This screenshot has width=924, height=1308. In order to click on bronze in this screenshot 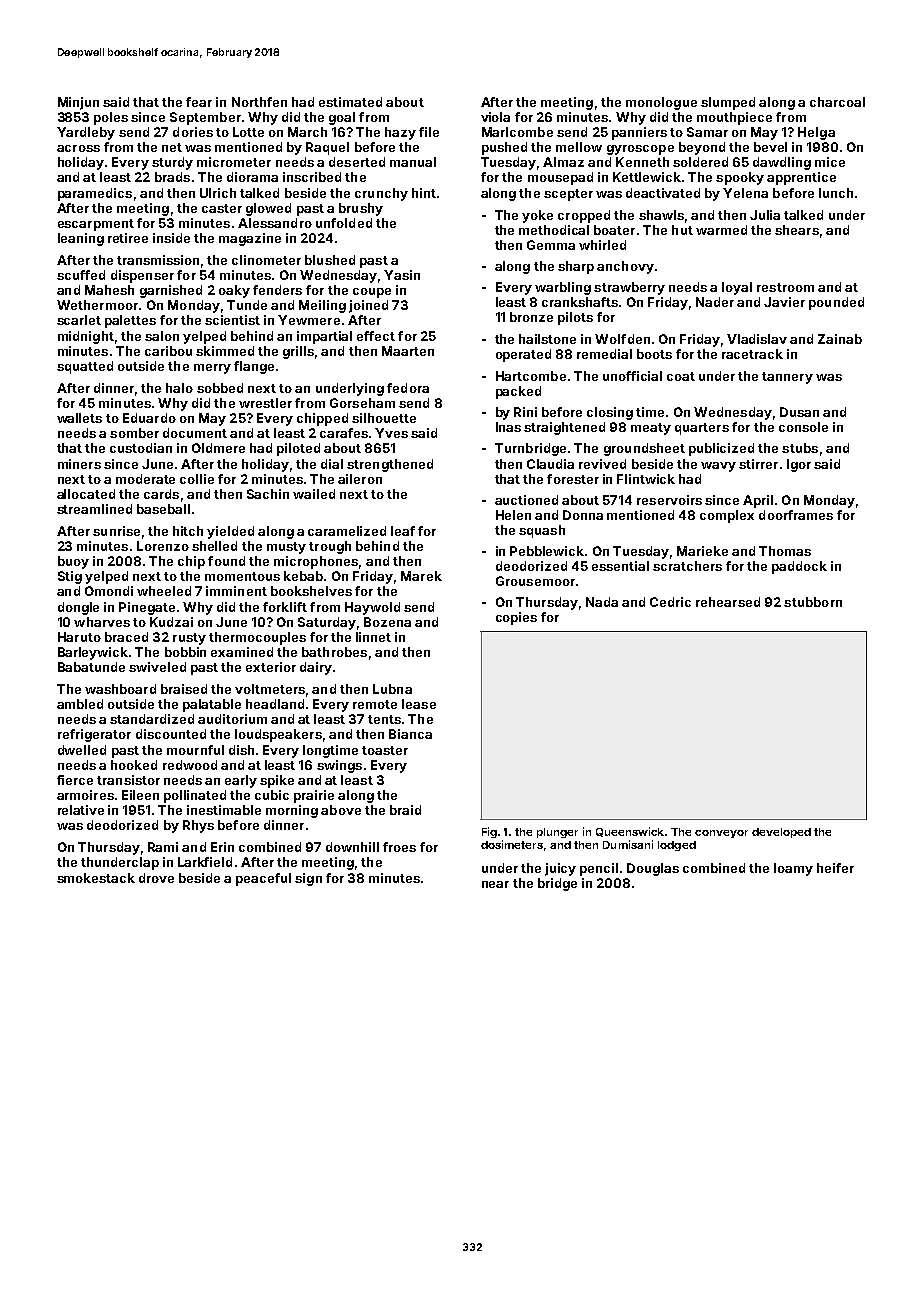, I will do `click(531, 317)`.
